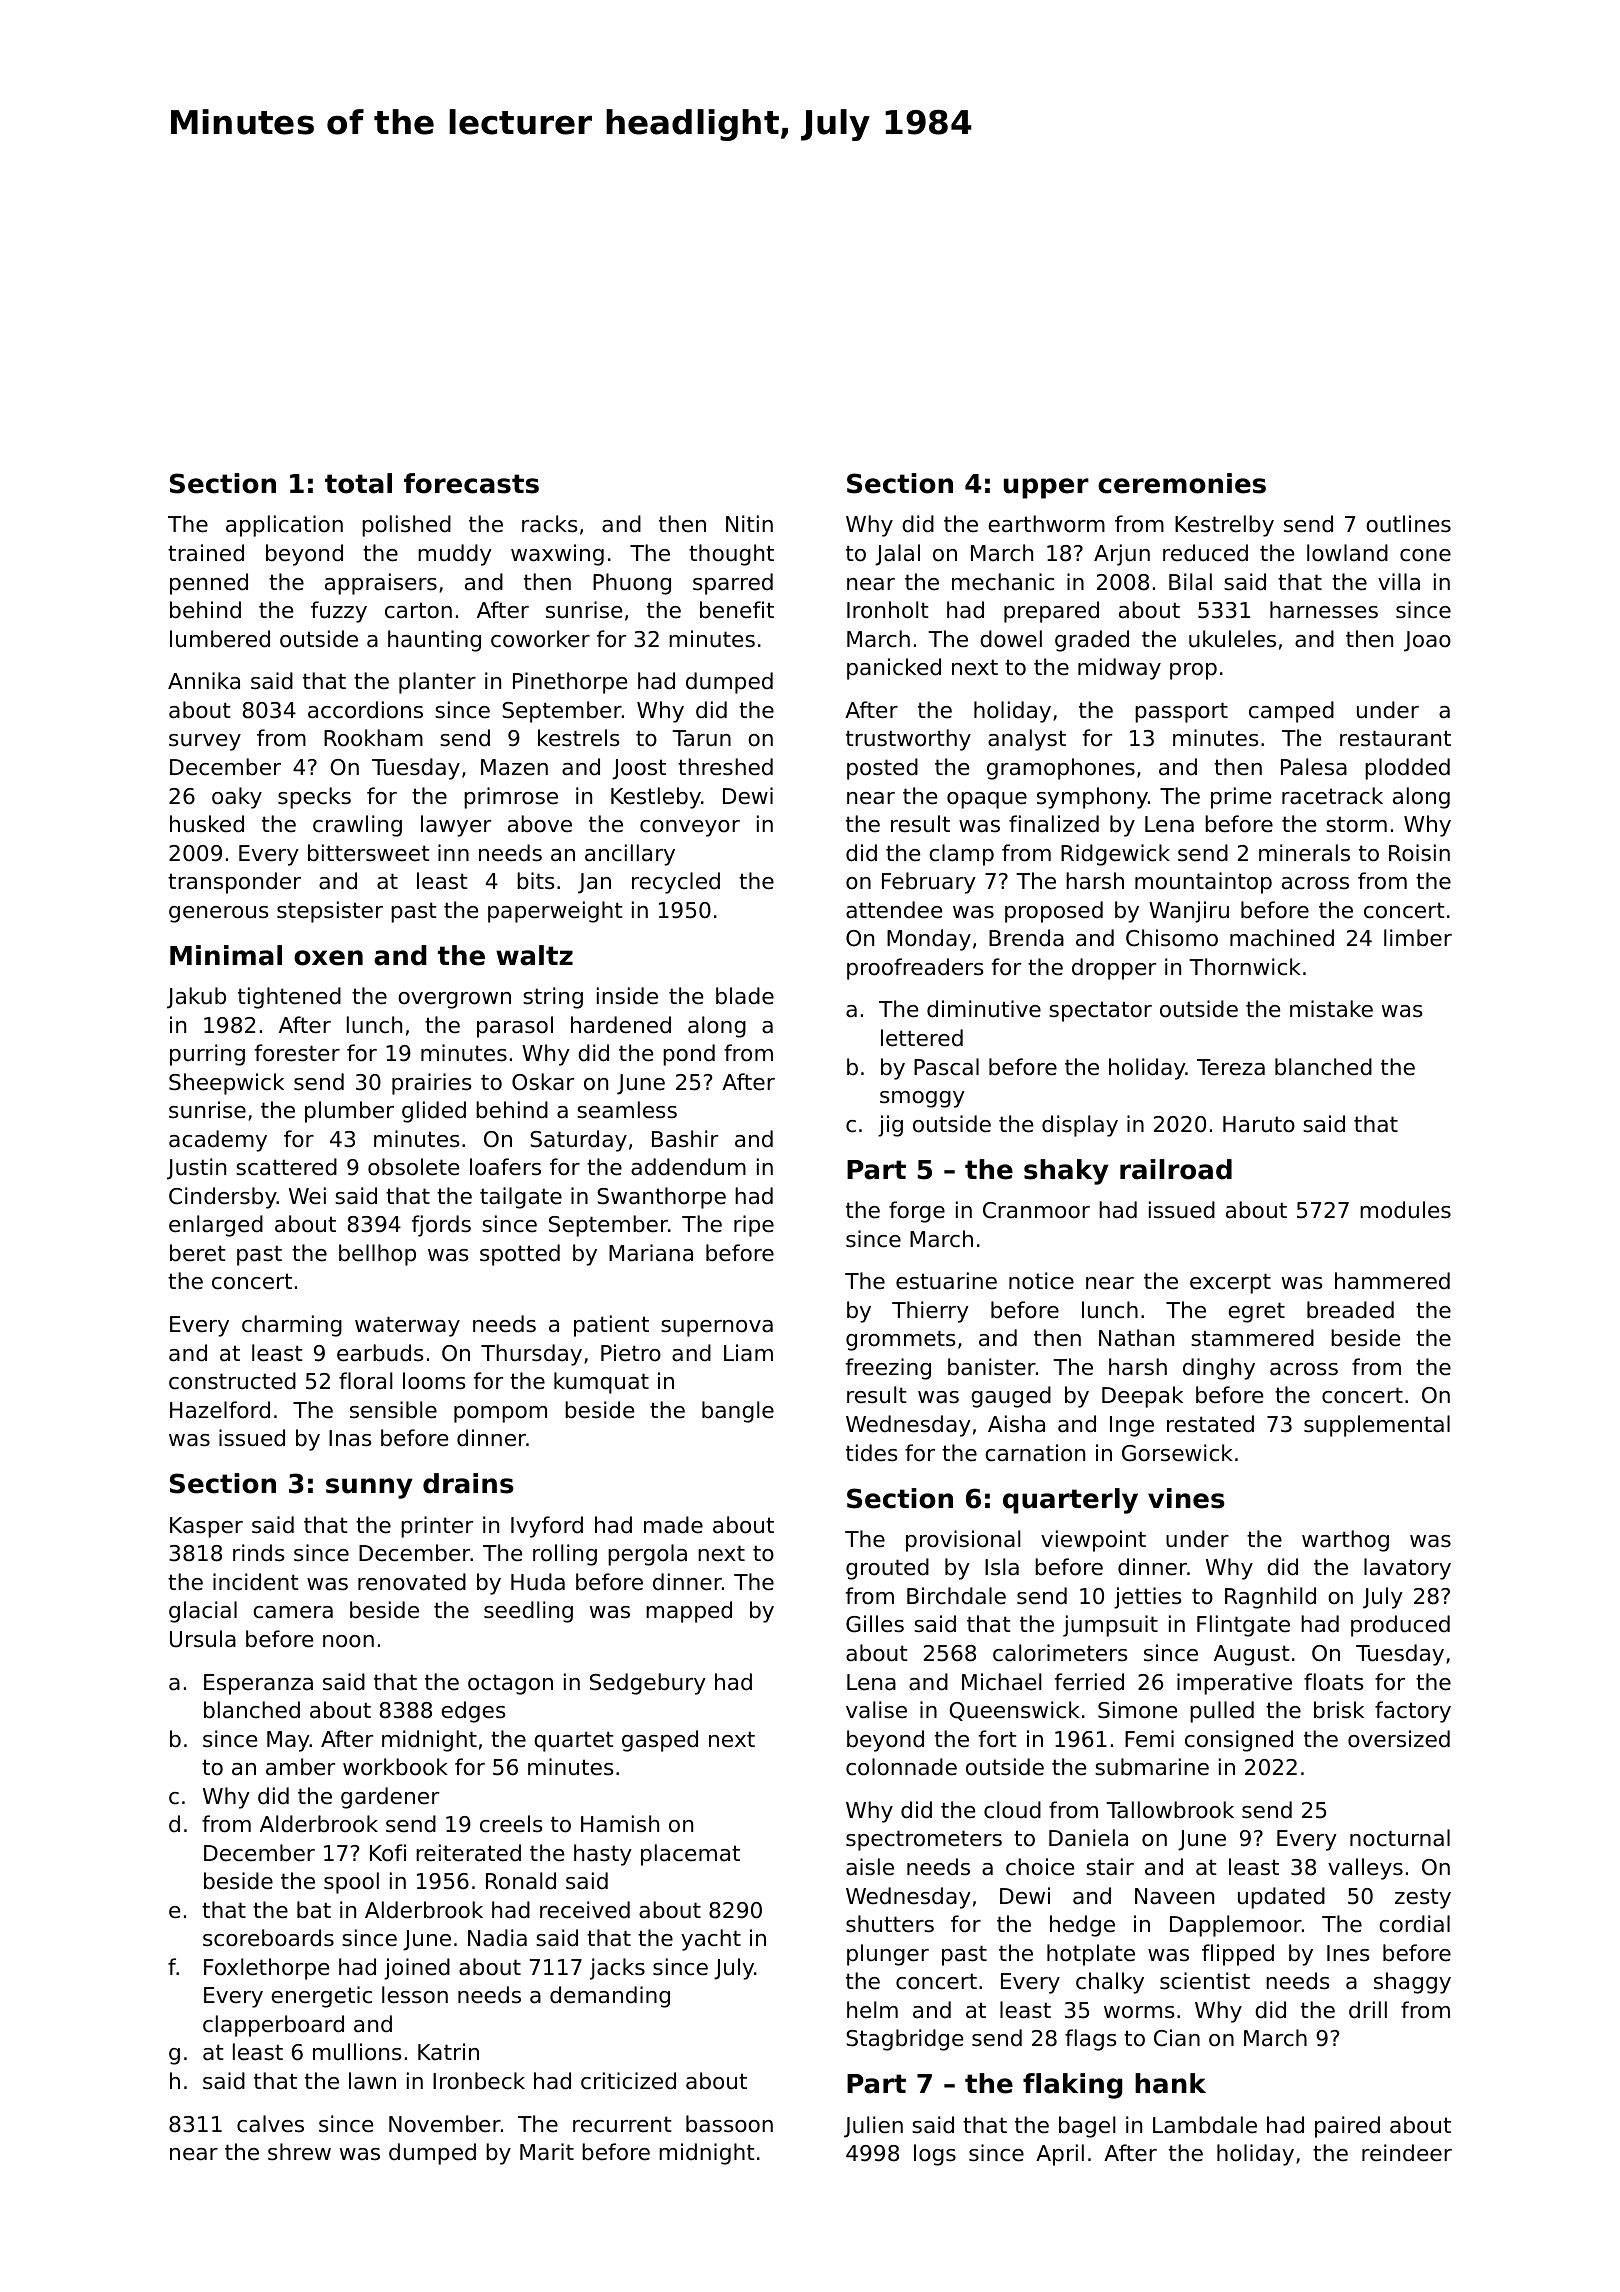 The image size is (1620, 2292). I want to click on reindeer, so click(1407, 2153).
